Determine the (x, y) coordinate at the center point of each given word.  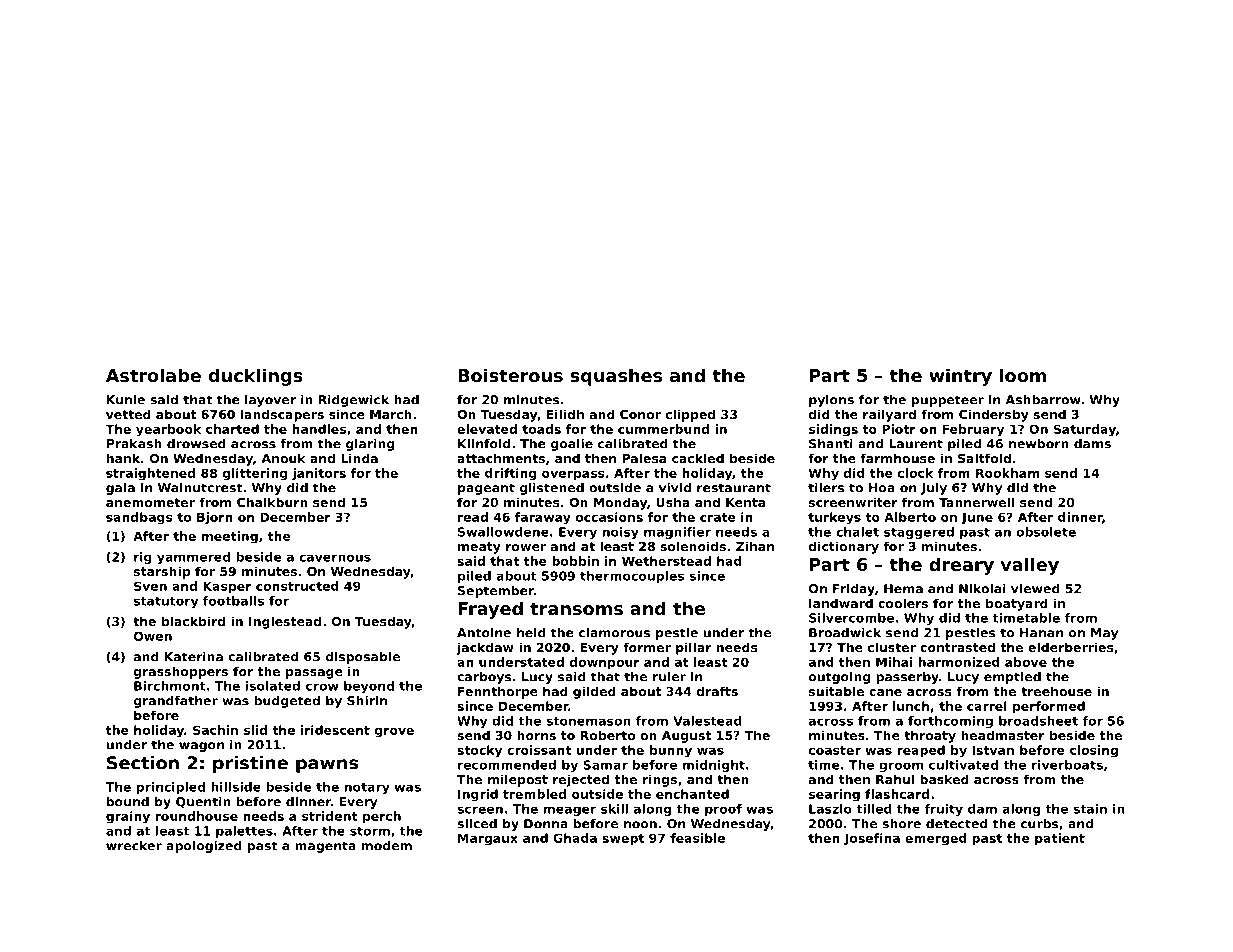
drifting (510, 474)
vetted (128, 414)
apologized (204, 847)
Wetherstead (666, 561)
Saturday (1085, 430)
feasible (697, 838)
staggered (919, 533)
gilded (594, 692)
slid (255, 730)
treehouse (1056, 691)
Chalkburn (272, 502)
